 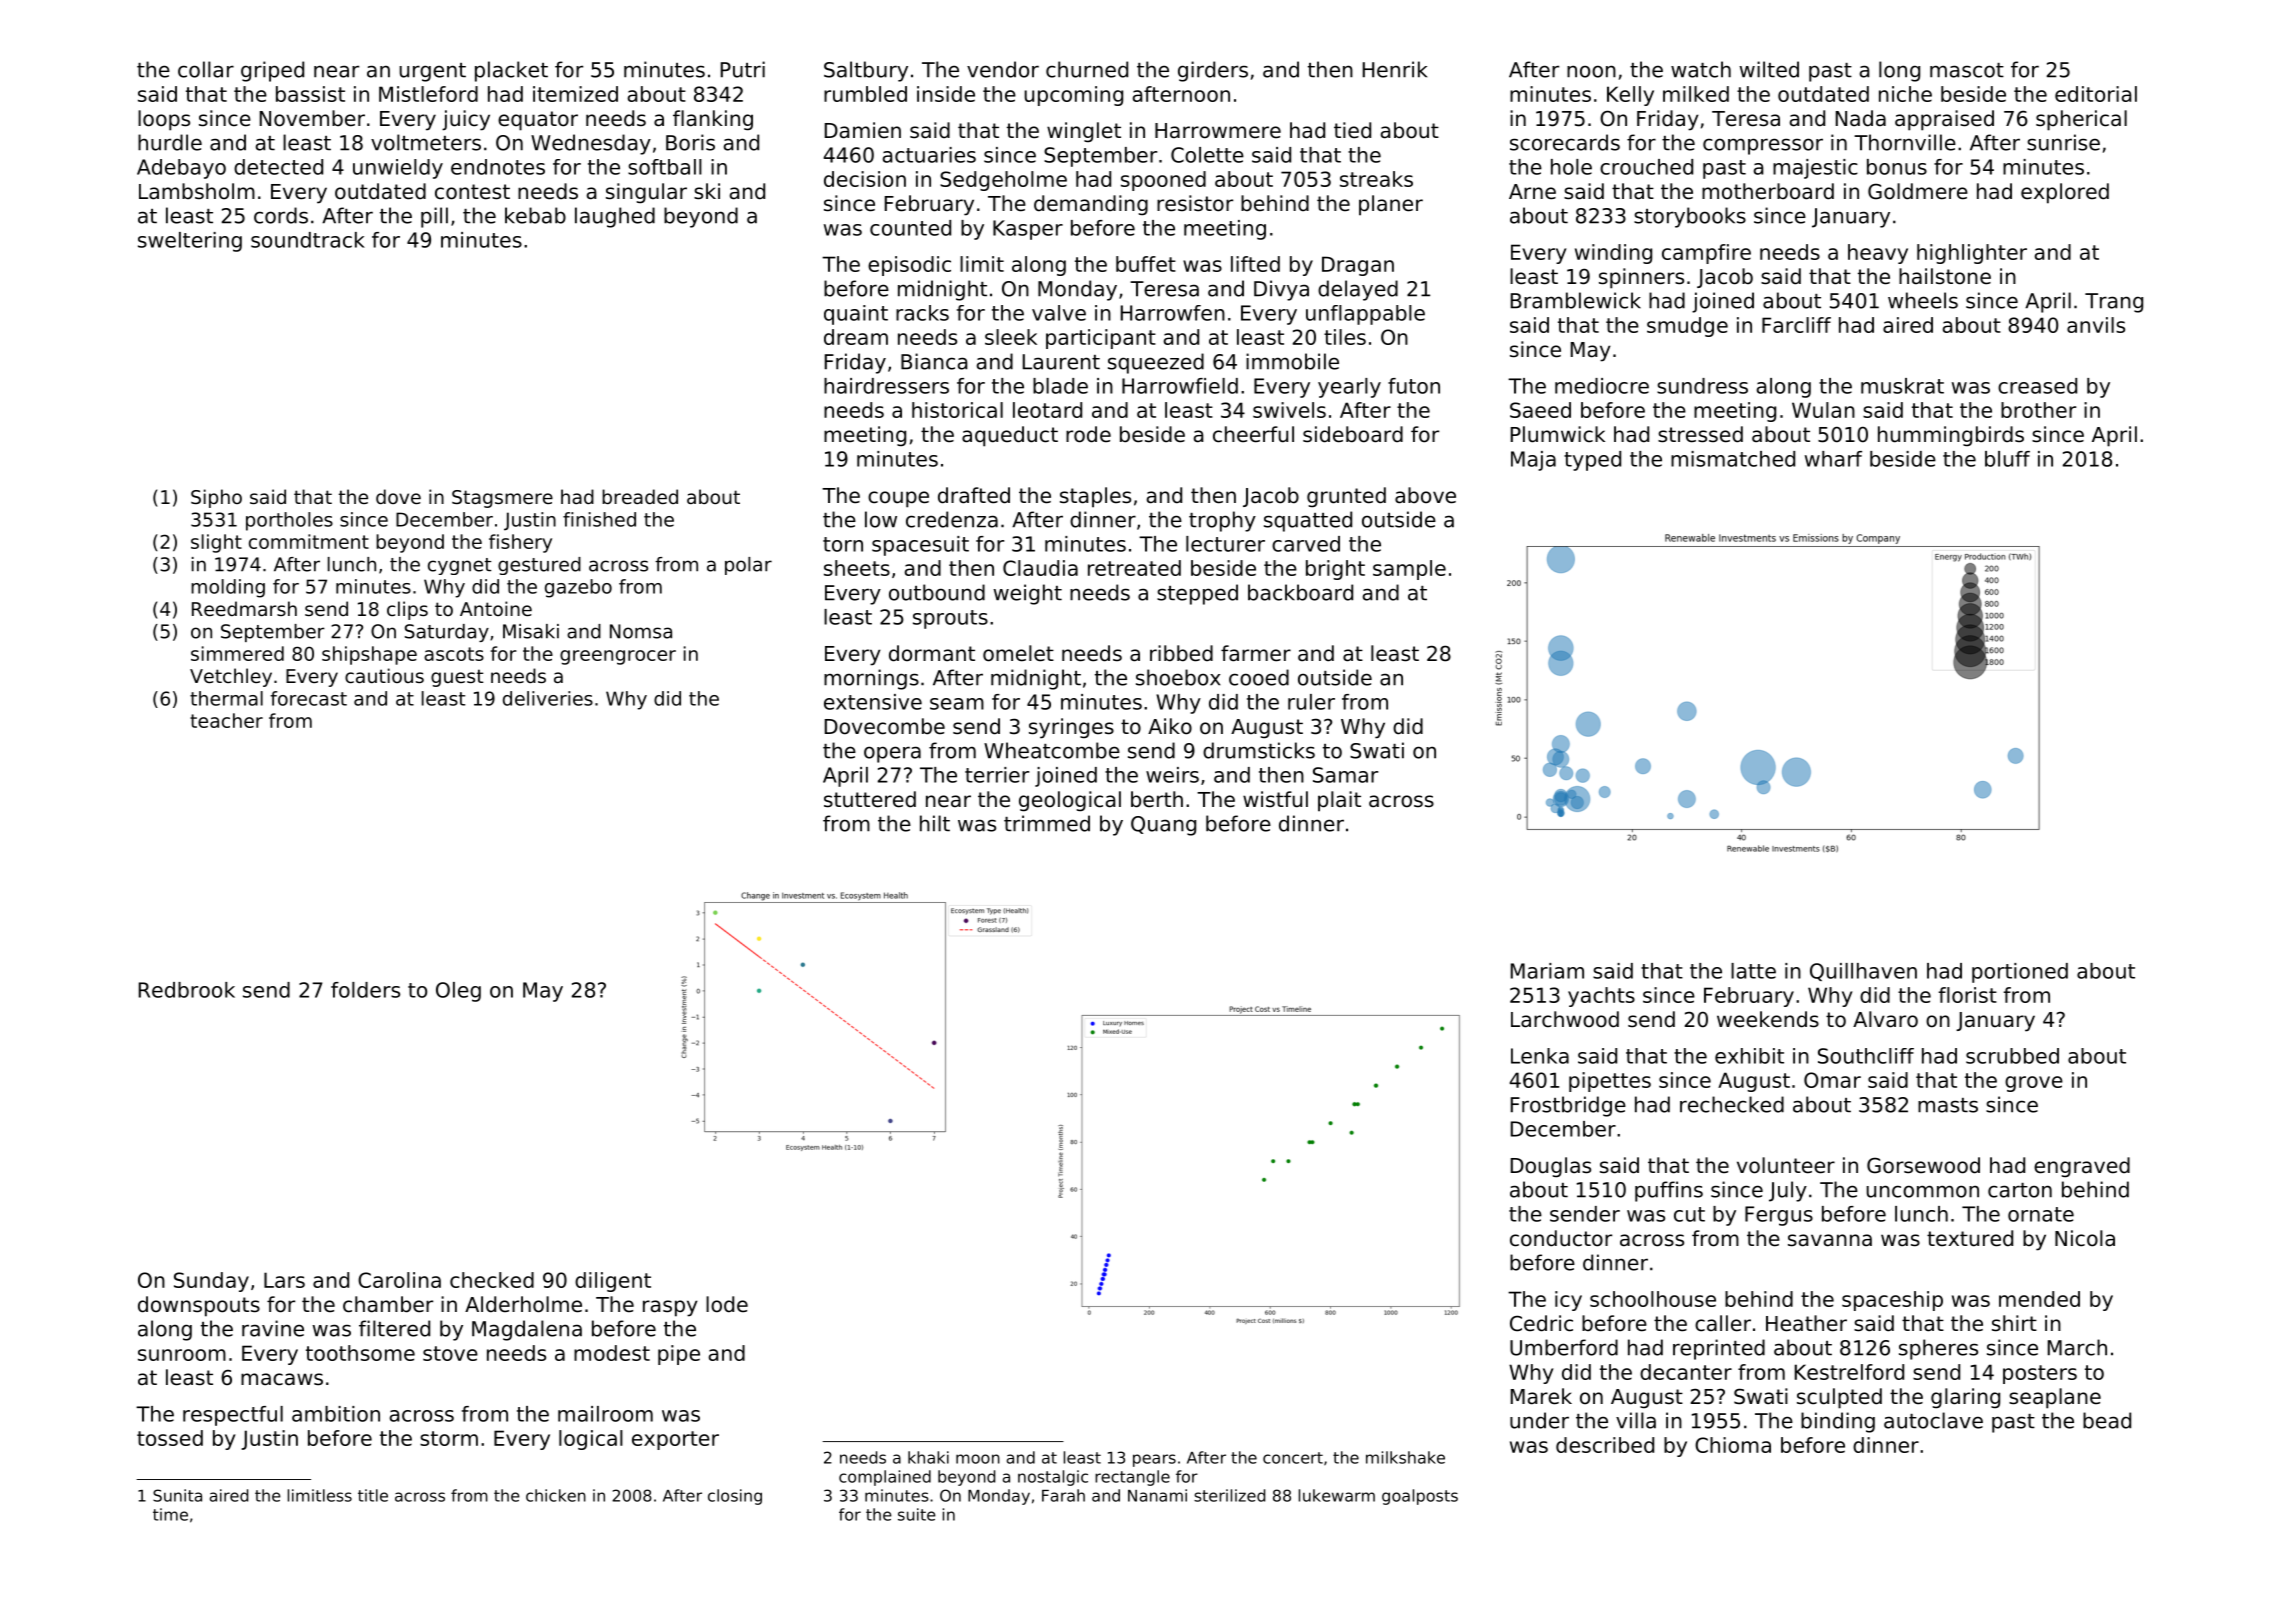 What do you see at coordinates (197, 191) in the screenshot?
I see `Lambsholm` at bounding box center [197, 191].
